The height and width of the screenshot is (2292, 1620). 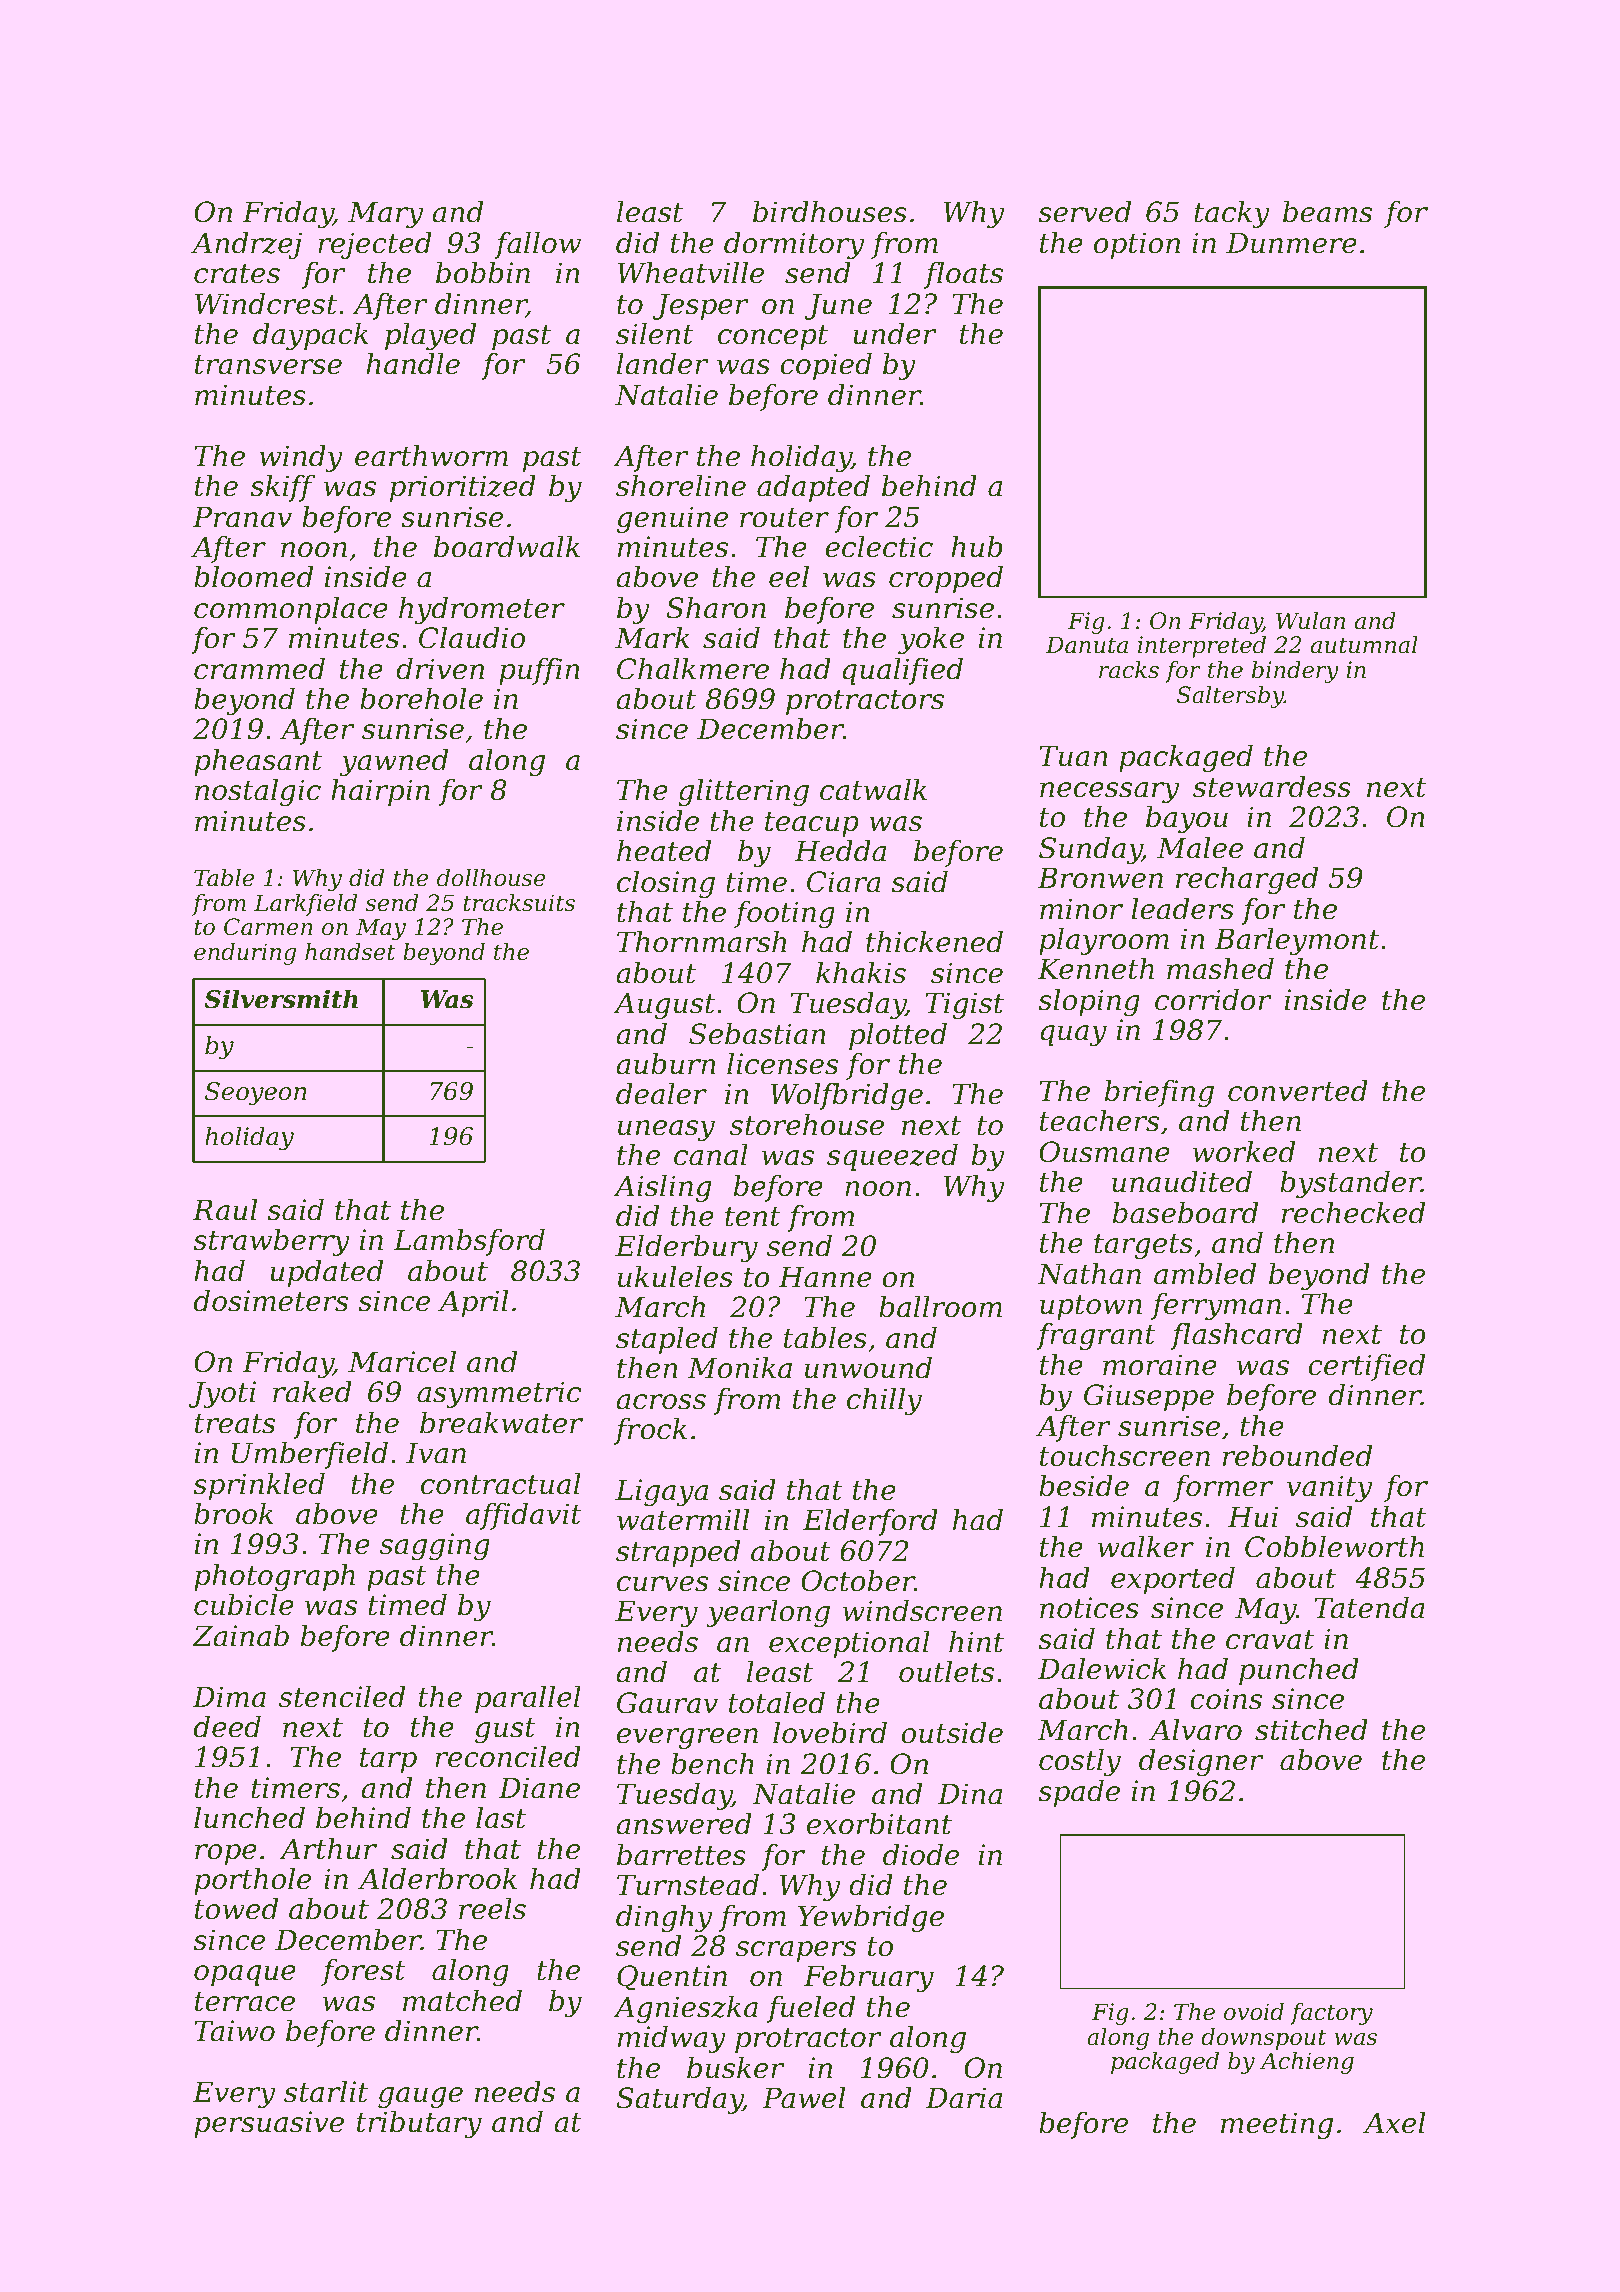 What do you see at coordinates (1298, 1091) in the screenshot?
I see `converted` at bounding box center [1298, 1091].
